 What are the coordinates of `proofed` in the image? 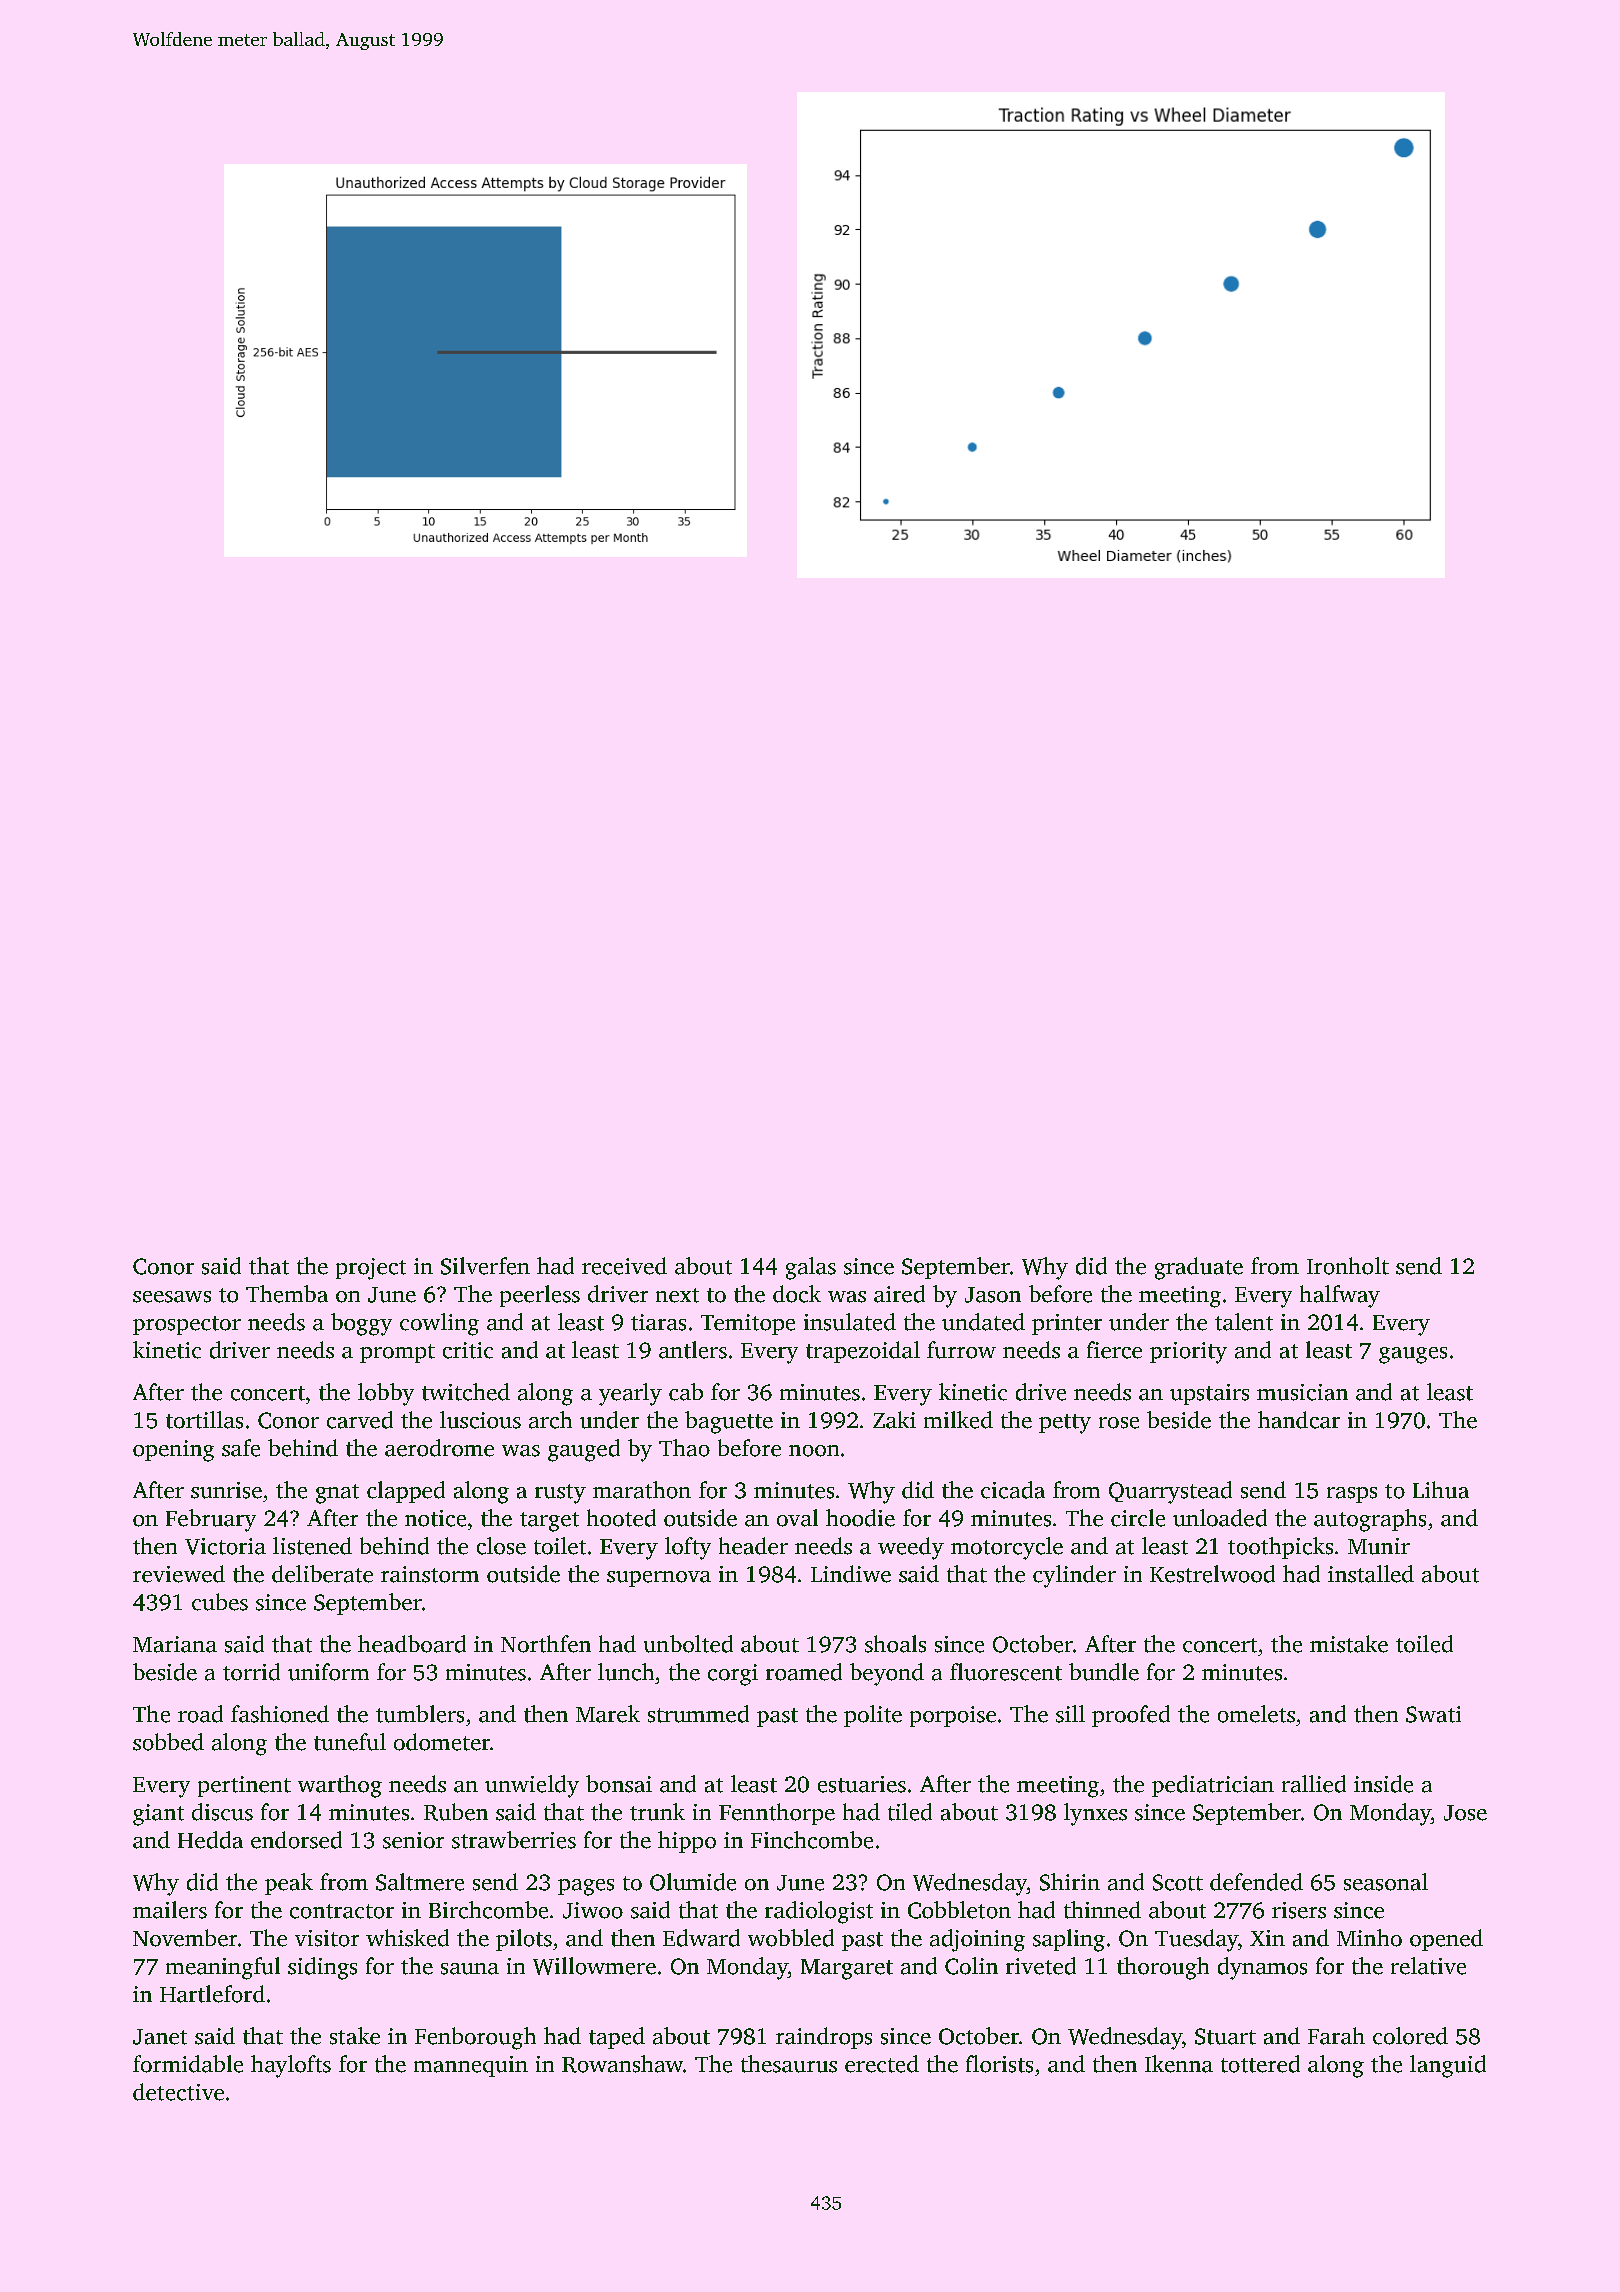 It's located at (1131, 1716).
